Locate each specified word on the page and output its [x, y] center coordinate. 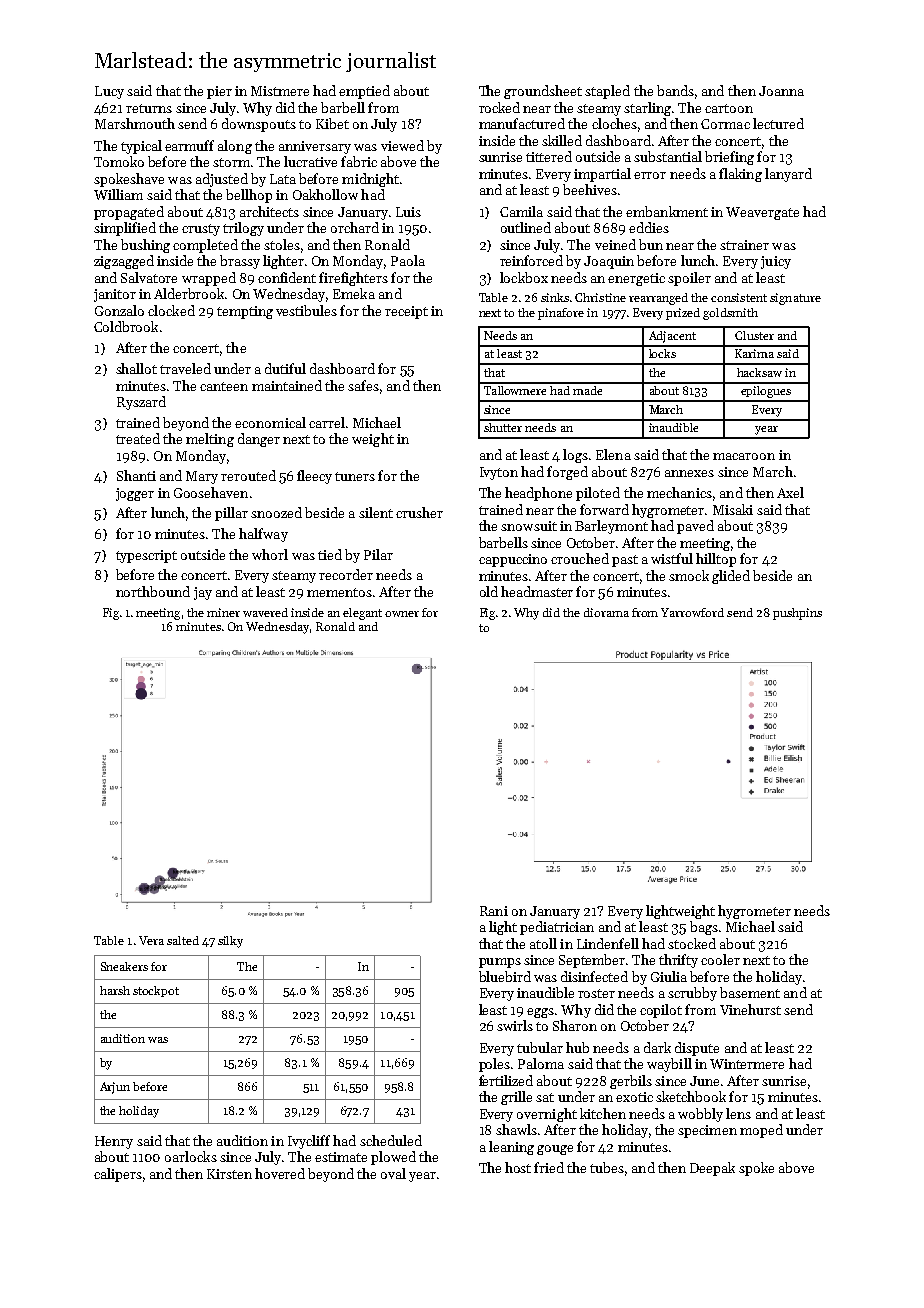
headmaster [537, 591]
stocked [692, 943]
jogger [135, 494]
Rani [494, 911]
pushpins [797, 614]
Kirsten [229, 1174]
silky [230, 942]
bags [704, 928]
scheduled [391, 1140]
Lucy [109, 92]
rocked [499, 107]
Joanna [781, 91]
